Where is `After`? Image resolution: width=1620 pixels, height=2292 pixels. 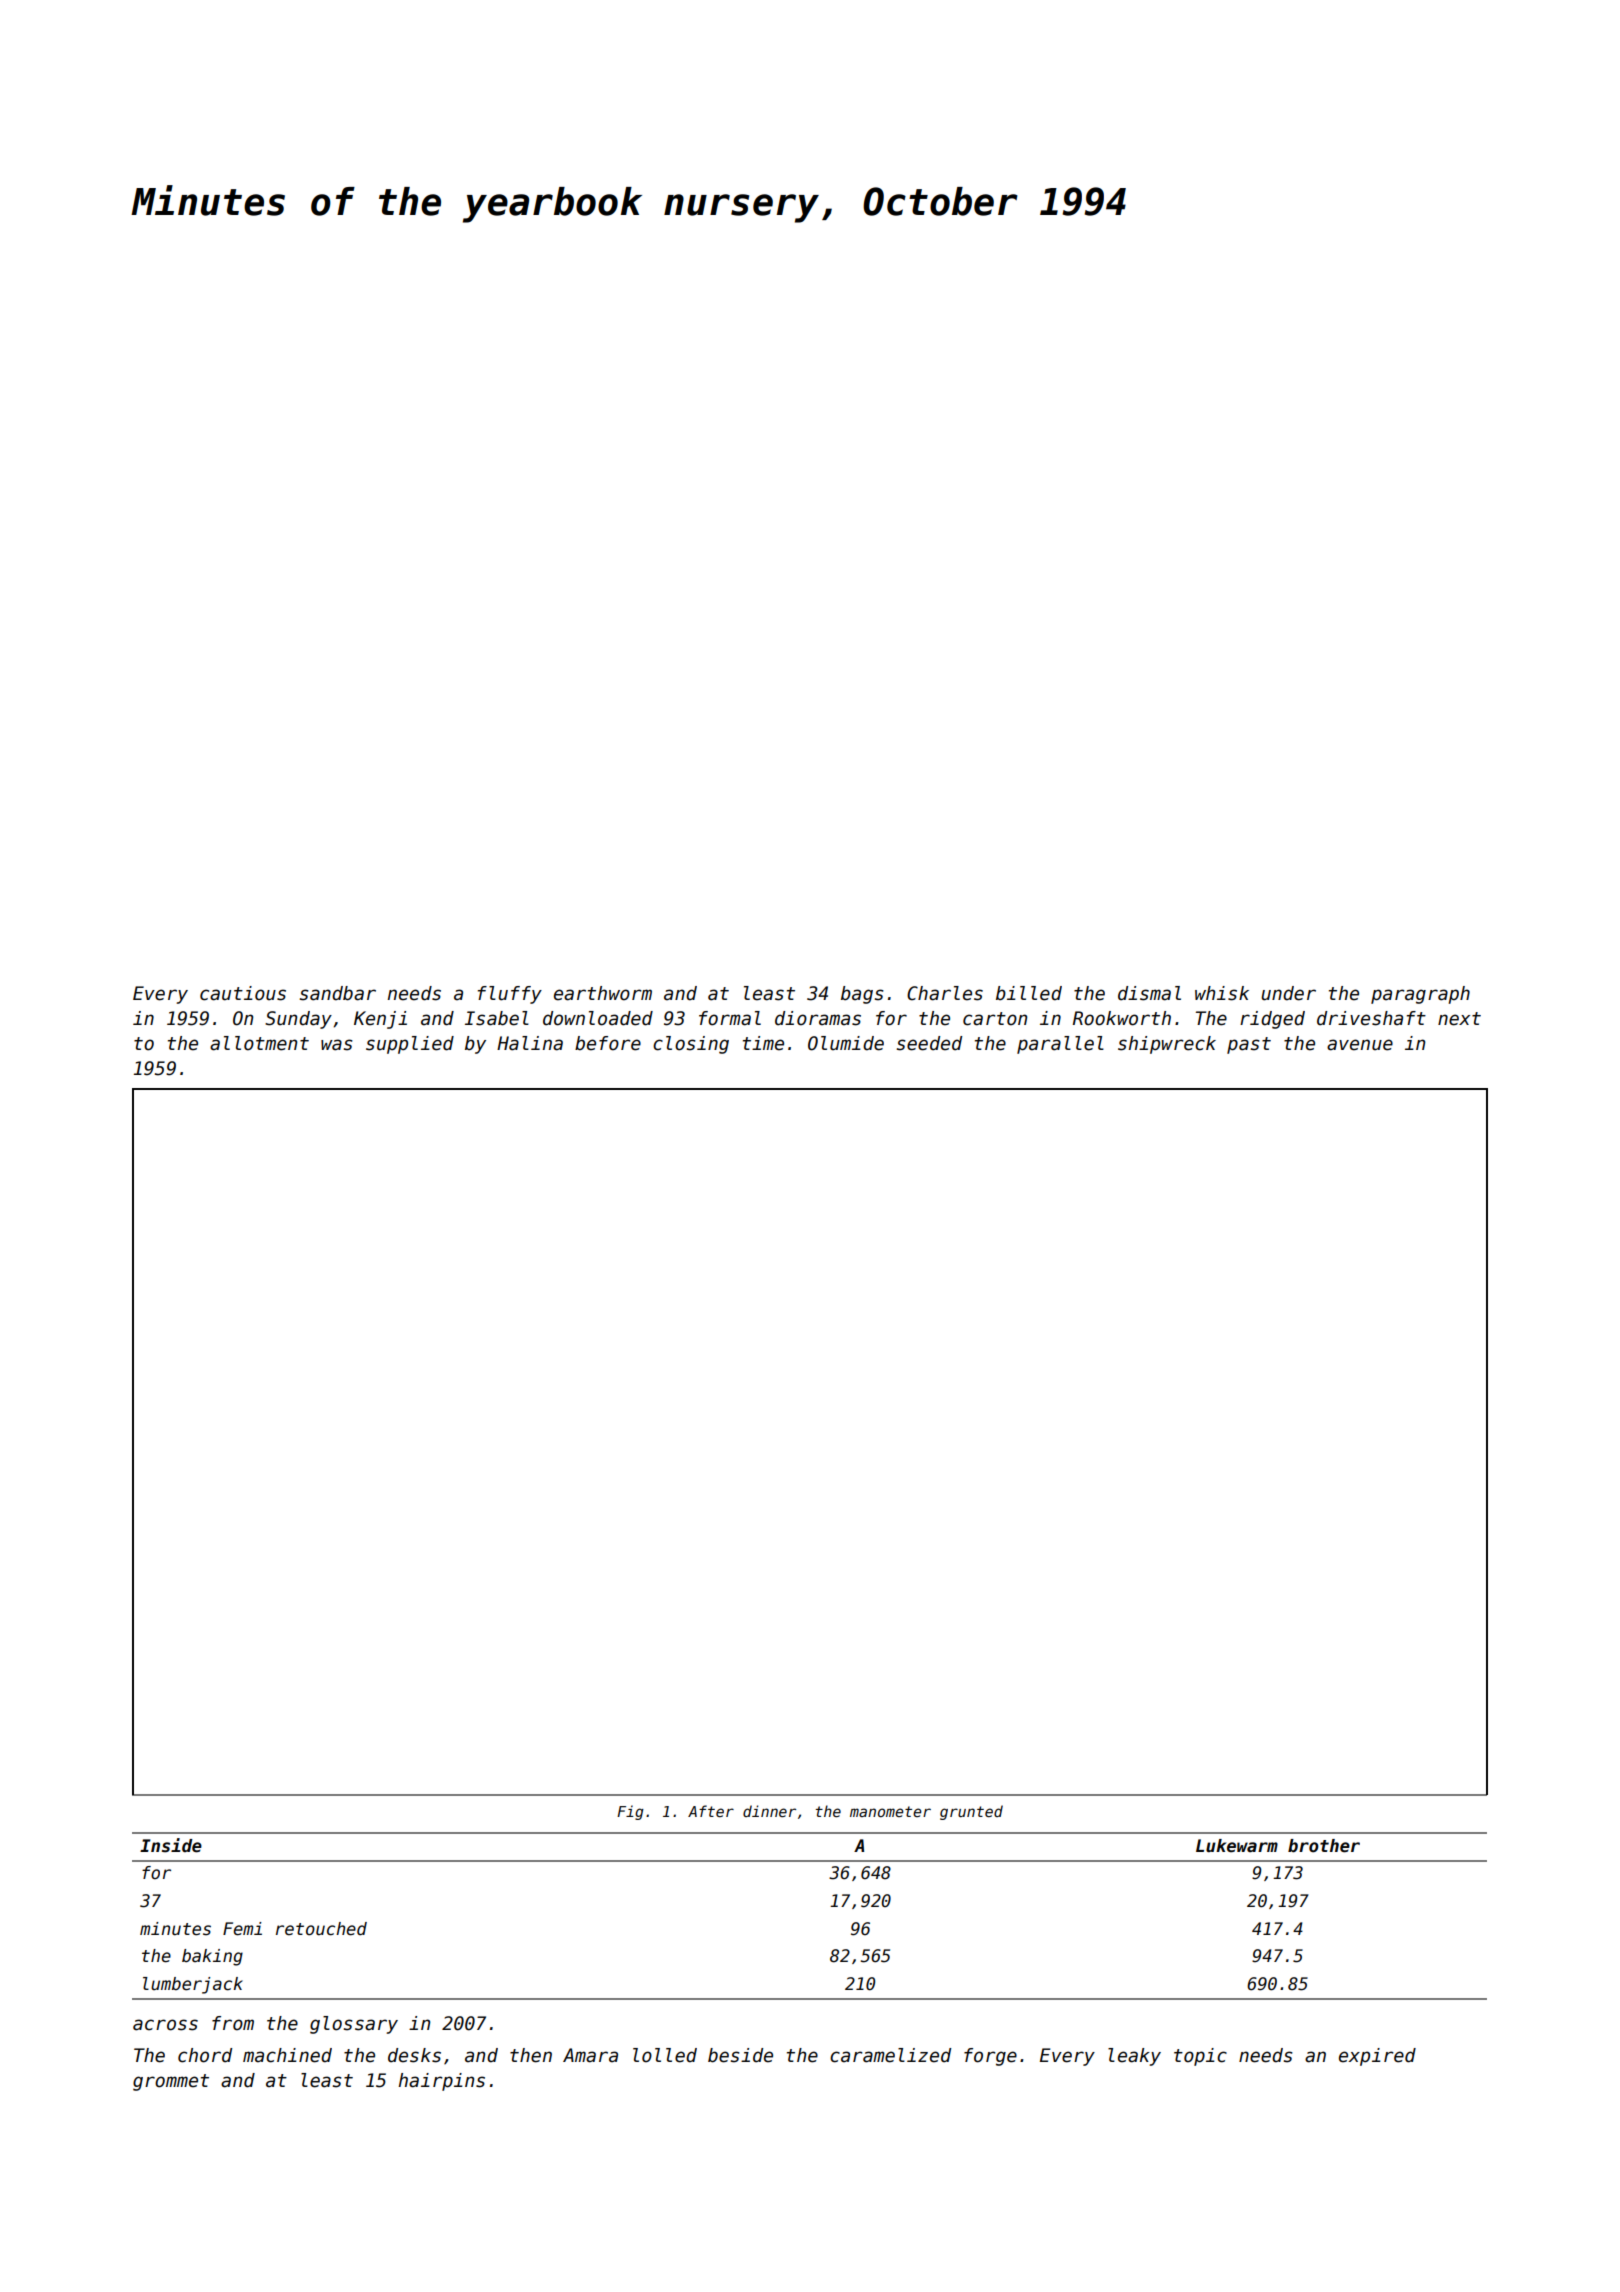
After is located at coordinates (711, 1811).
